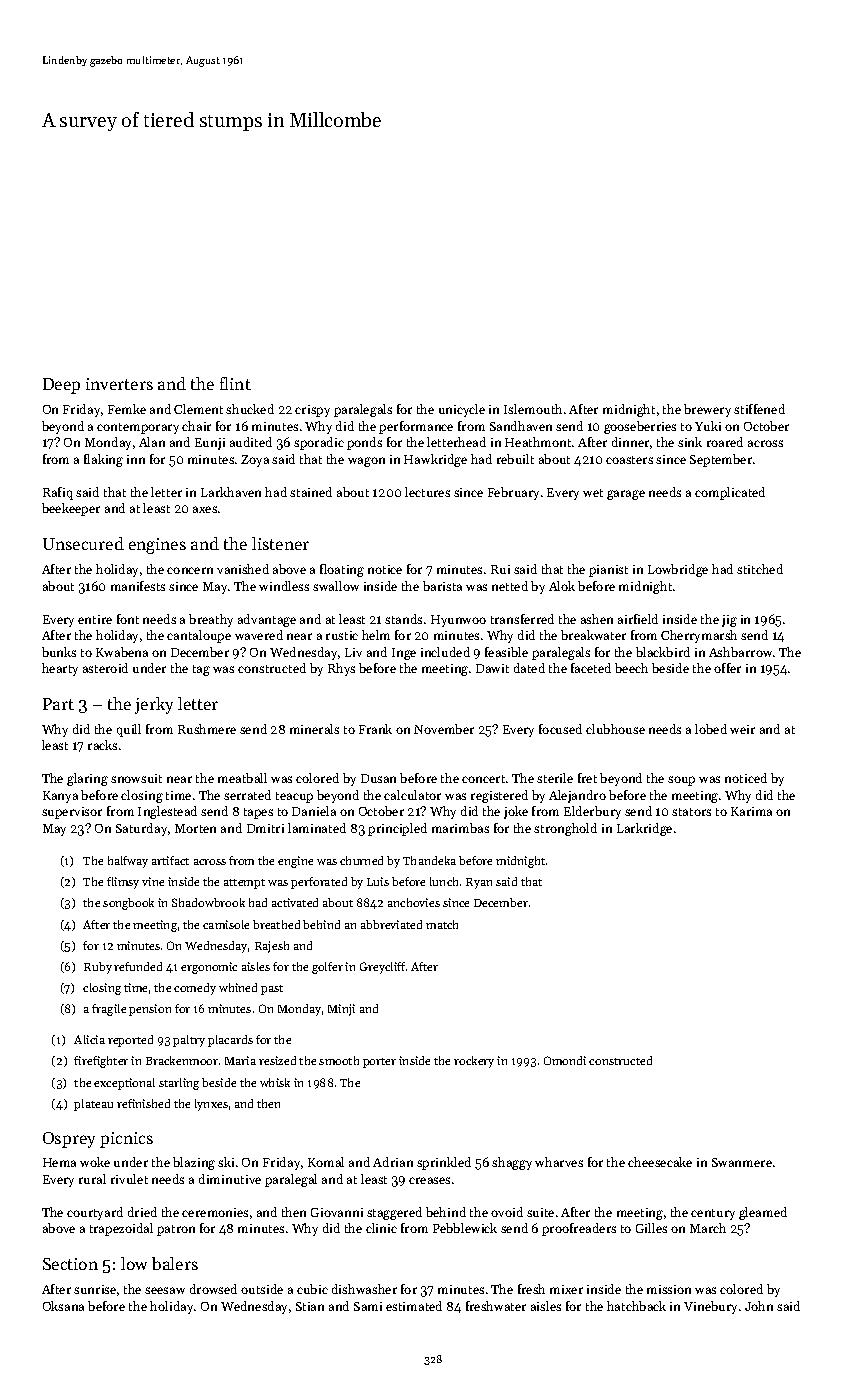 The height and width of the screenshot is (1400, 849). I want to click on coasters, so click(629, 460).
